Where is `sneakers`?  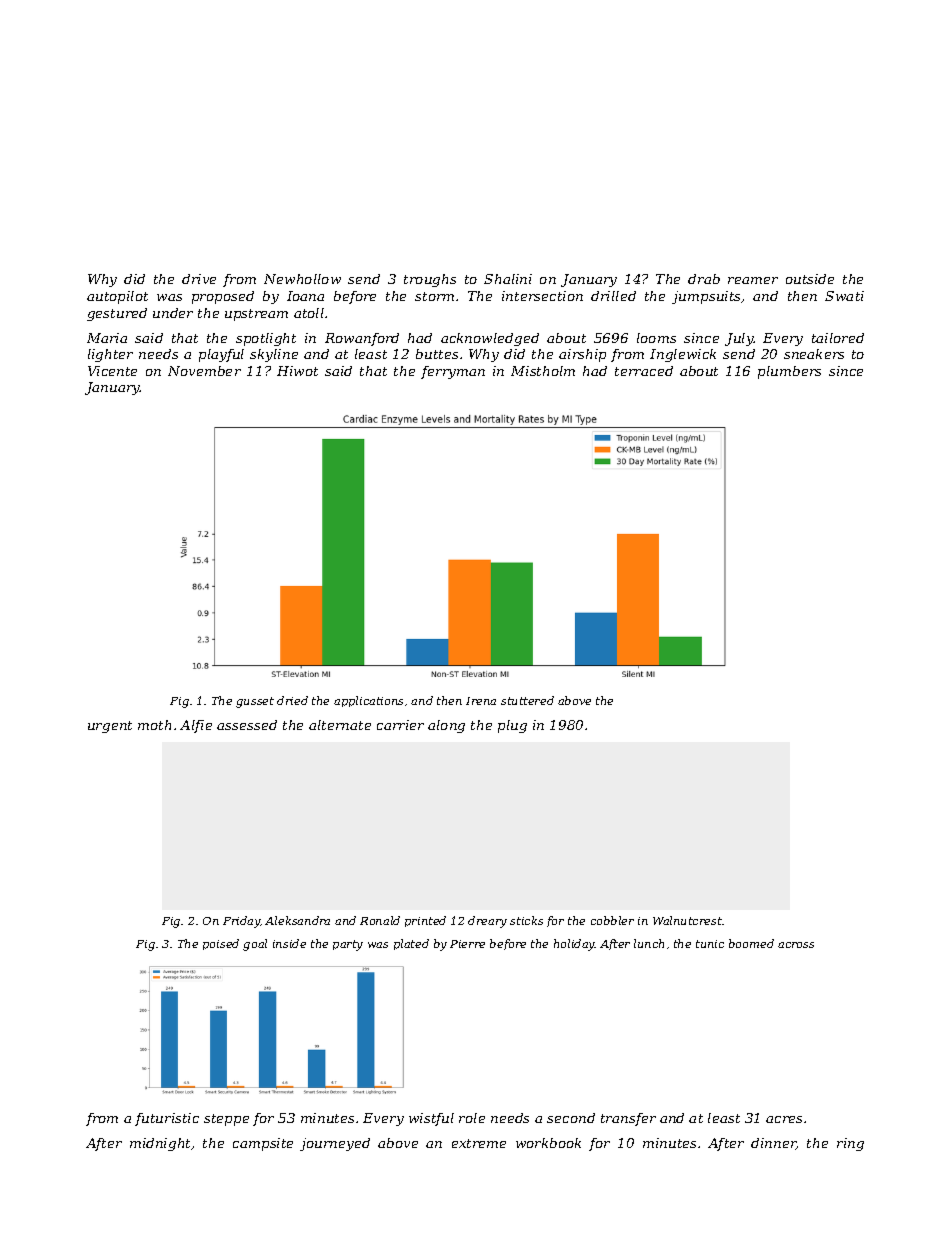 sneakers is located at coordinates (814, 354).
